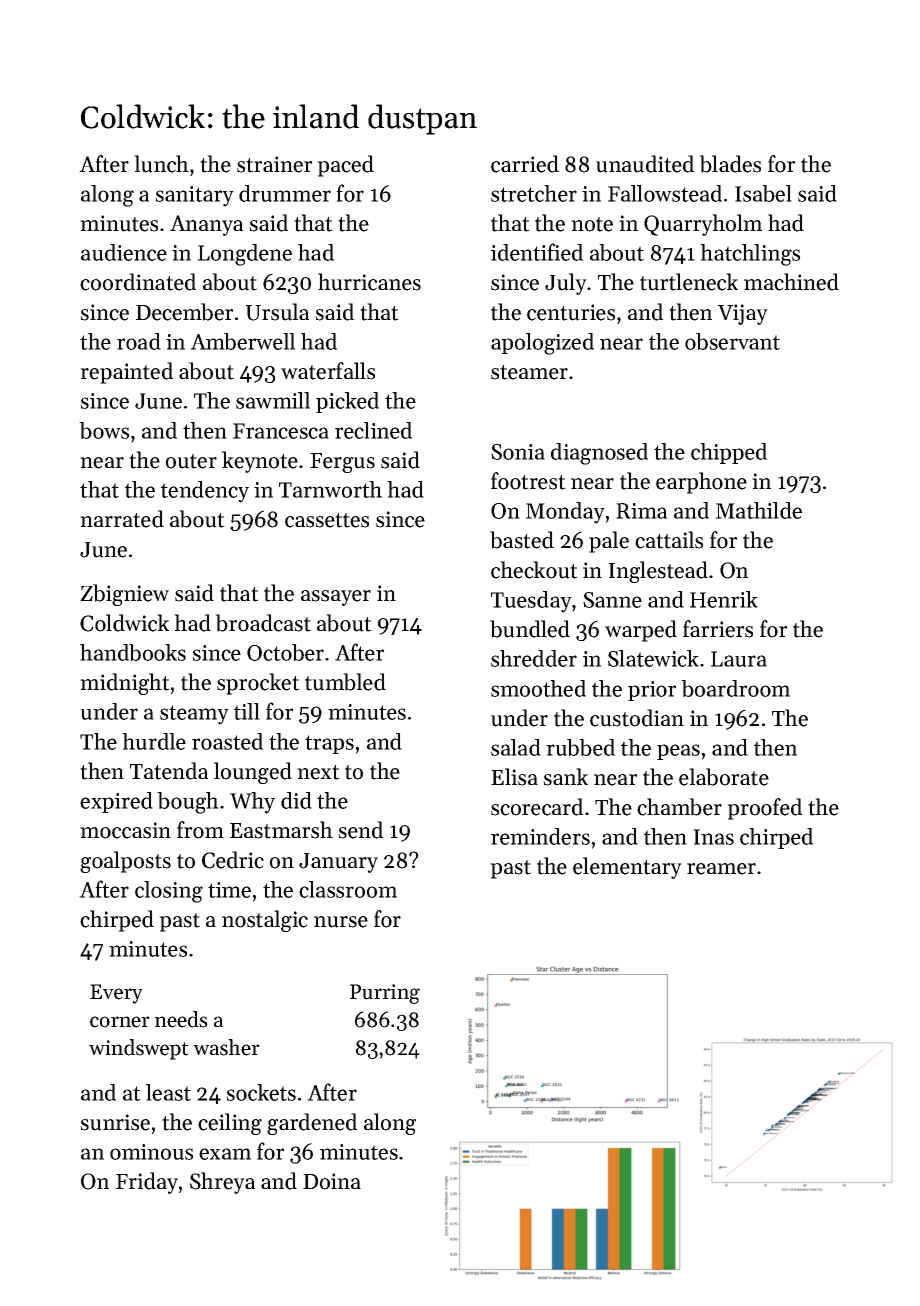 Image resolution: width=920 pixels, height=1306 pixels. What do you see at coordinates (764, 809) in the screenshot?
I see `proofed` at bounding box center [764, 809].
